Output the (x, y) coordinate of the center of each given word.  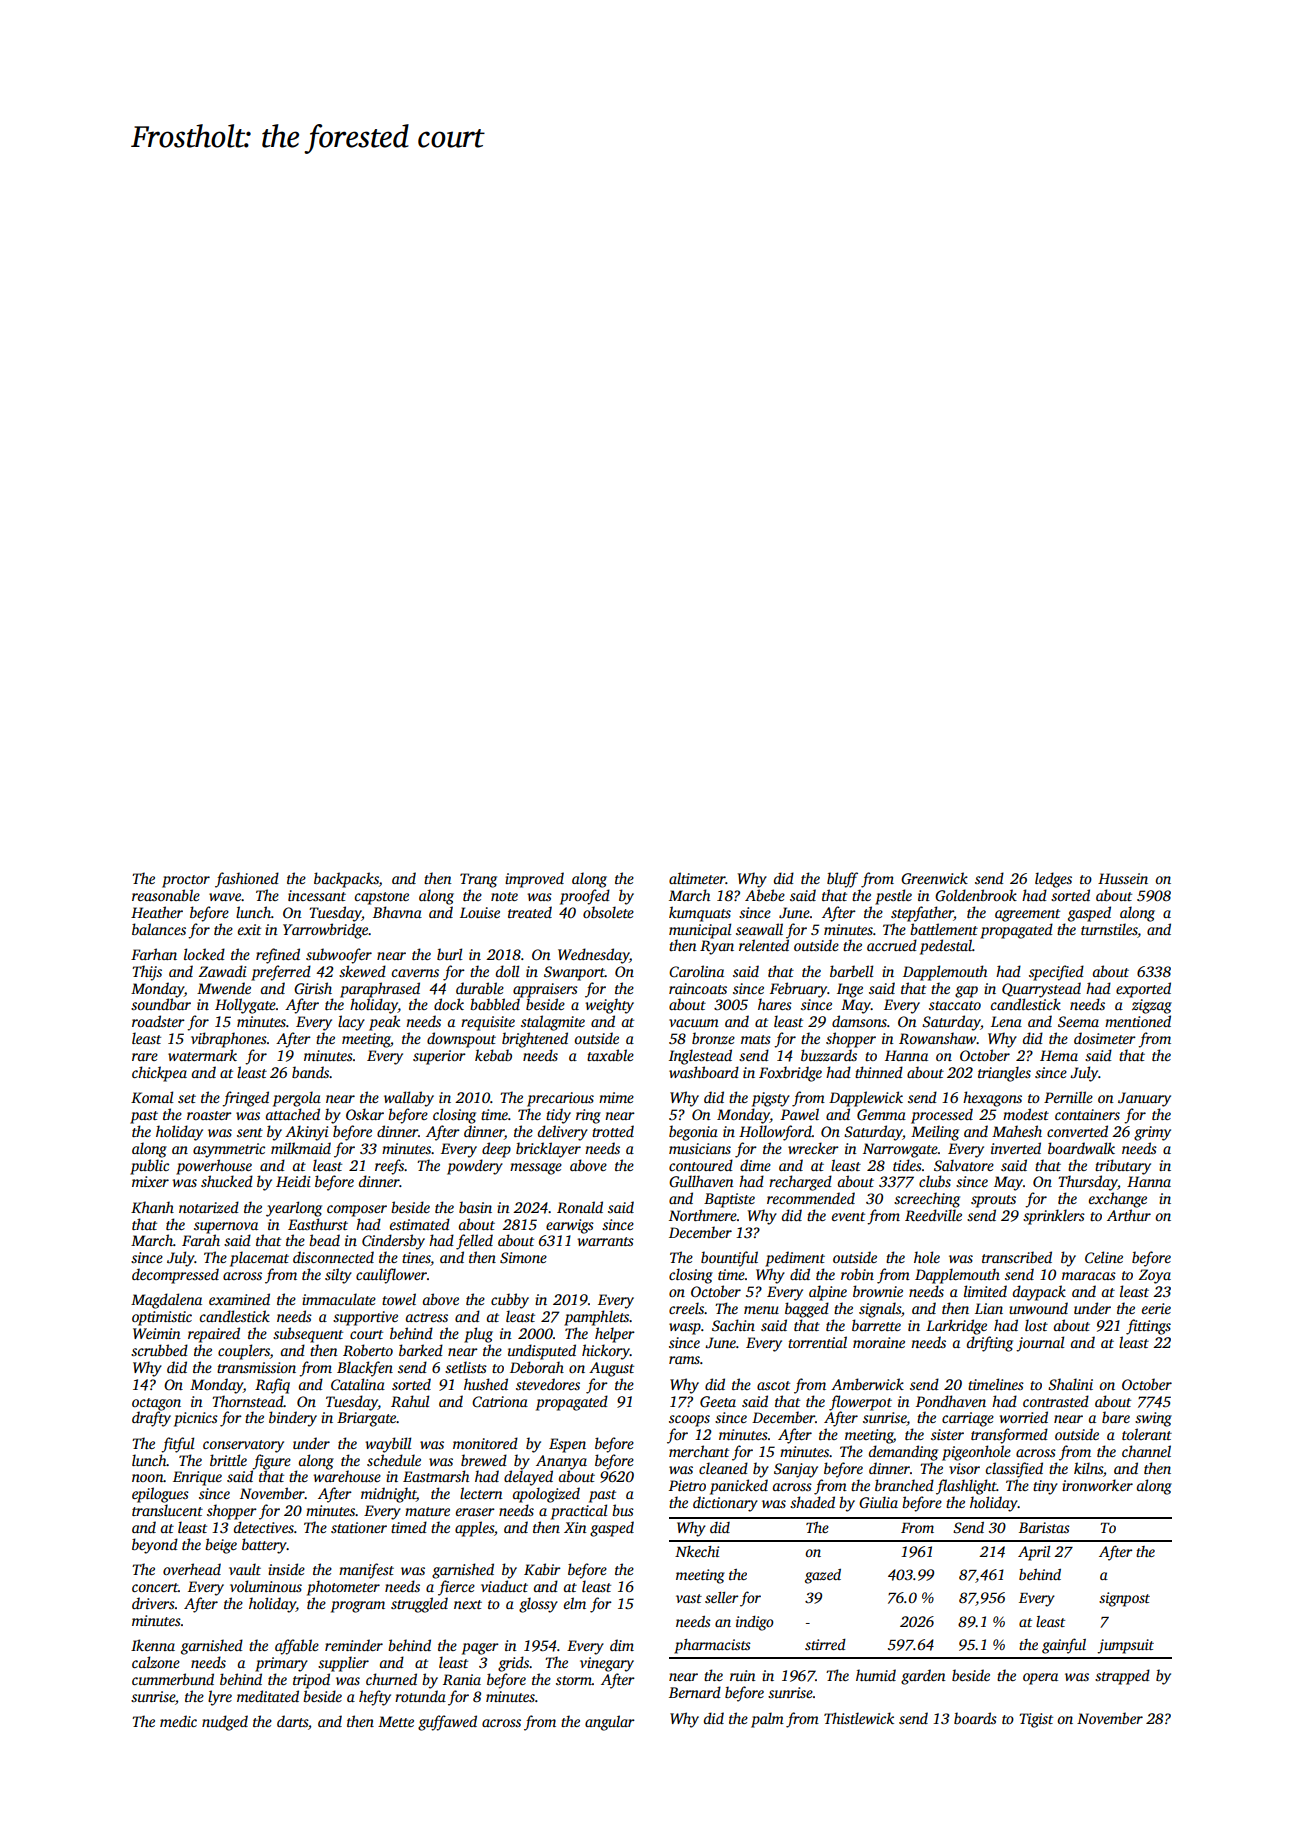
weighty (609, 1006)
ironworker (1097, 1485)
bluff (842, 880)
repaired (214, 1335)
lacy (351, 1023)
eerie (1156, 1308)
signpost (1124, 1599)
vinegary (607, 1664)
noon (148, 1478)
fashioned (247, 880)
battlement (944, 929)
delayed (528, 1478)
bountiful (729, 1259)
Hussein (1123, 878)
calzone (156, 1662)
